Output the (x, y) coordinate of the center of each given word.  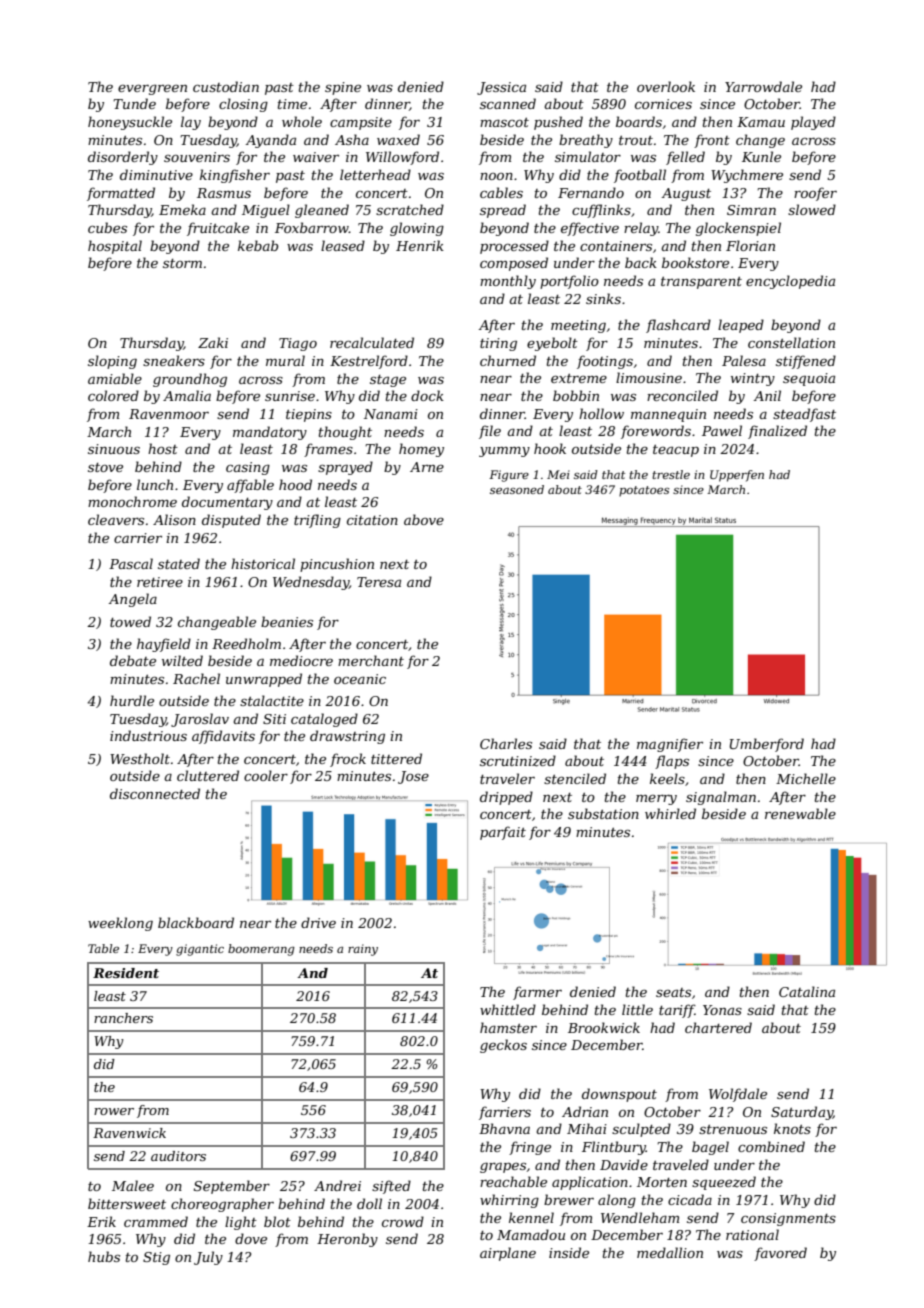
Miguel (266, 211)
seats (673, 992)
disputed (231, 521)
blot (277, 1221)
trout (636, 140)
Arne (427, 467)
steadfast (804, 415)
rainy (363, 950)
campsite (361, 123)
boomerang (261, 950)
